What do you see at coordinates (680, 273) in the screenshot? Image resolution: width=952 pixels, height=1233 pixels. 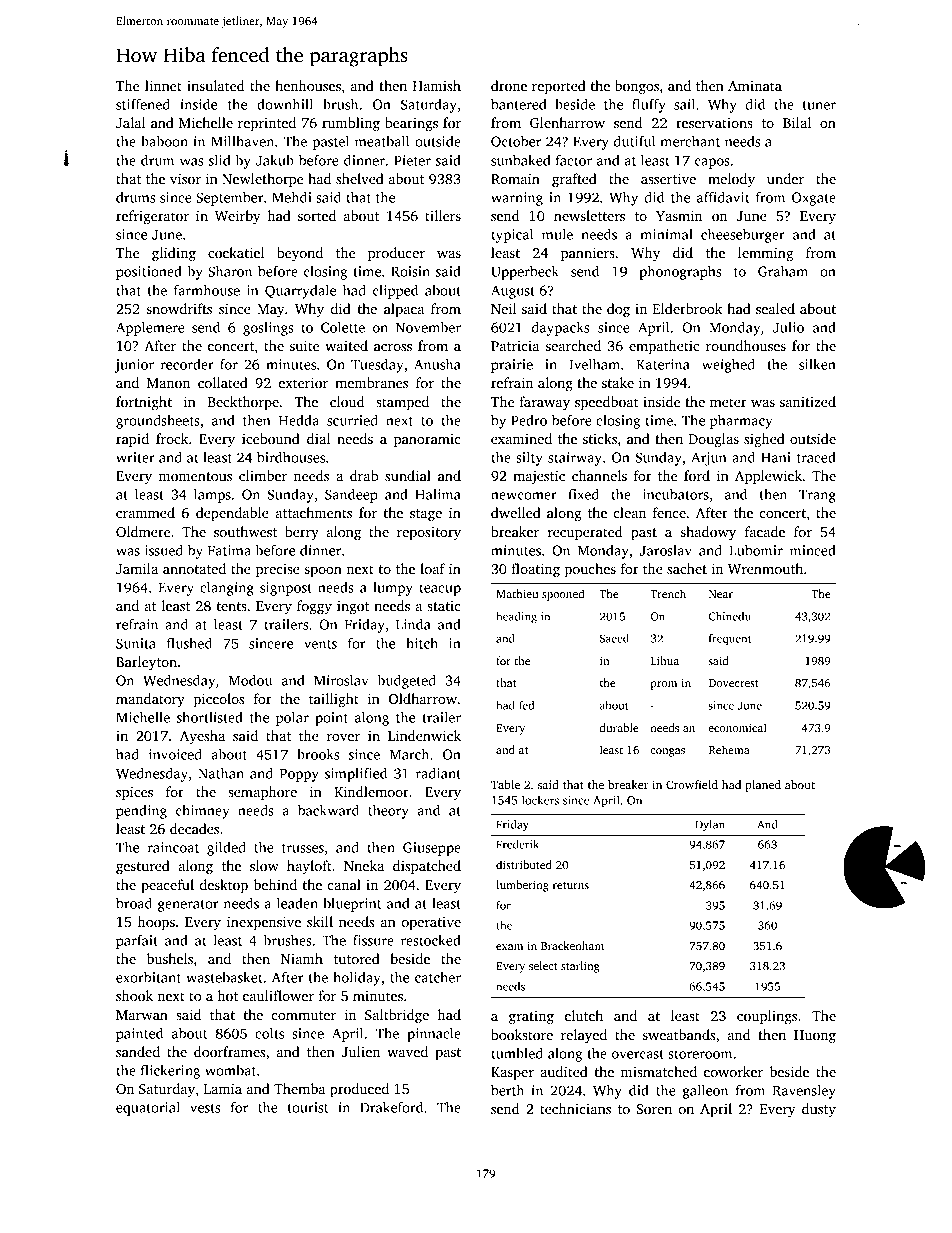 I see `phonographs` at bounding box center [680, 273].
